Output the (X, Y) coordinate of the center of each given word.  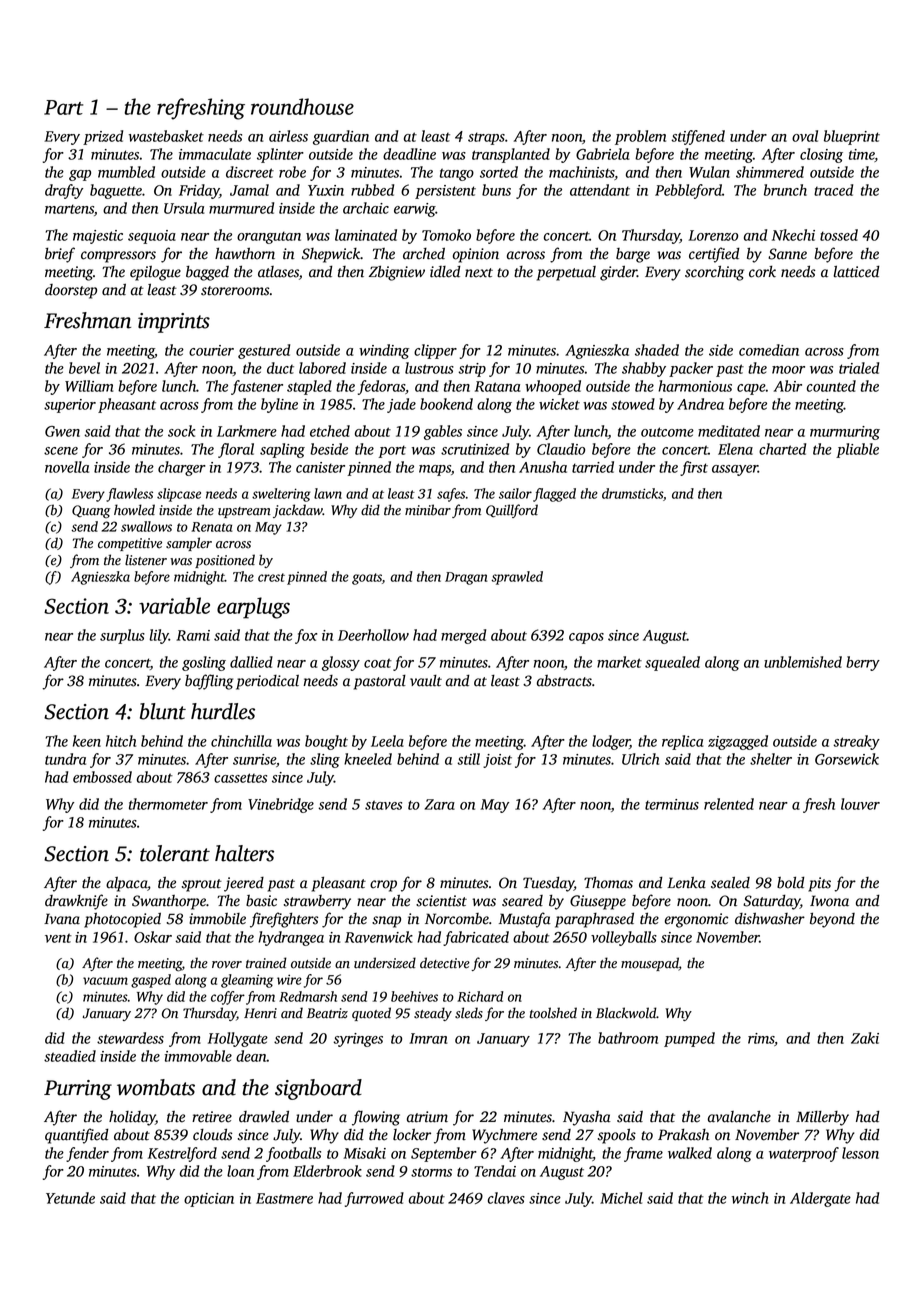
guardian (341, 137)
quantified (77, 1136)
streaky (856, 742)
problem (640, 137)
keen (87, 741)
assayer (735, 470)
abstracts (564, 681)
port (392, 451)
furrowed (374, 1199)
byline (279, 405)
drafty (64, 191)
